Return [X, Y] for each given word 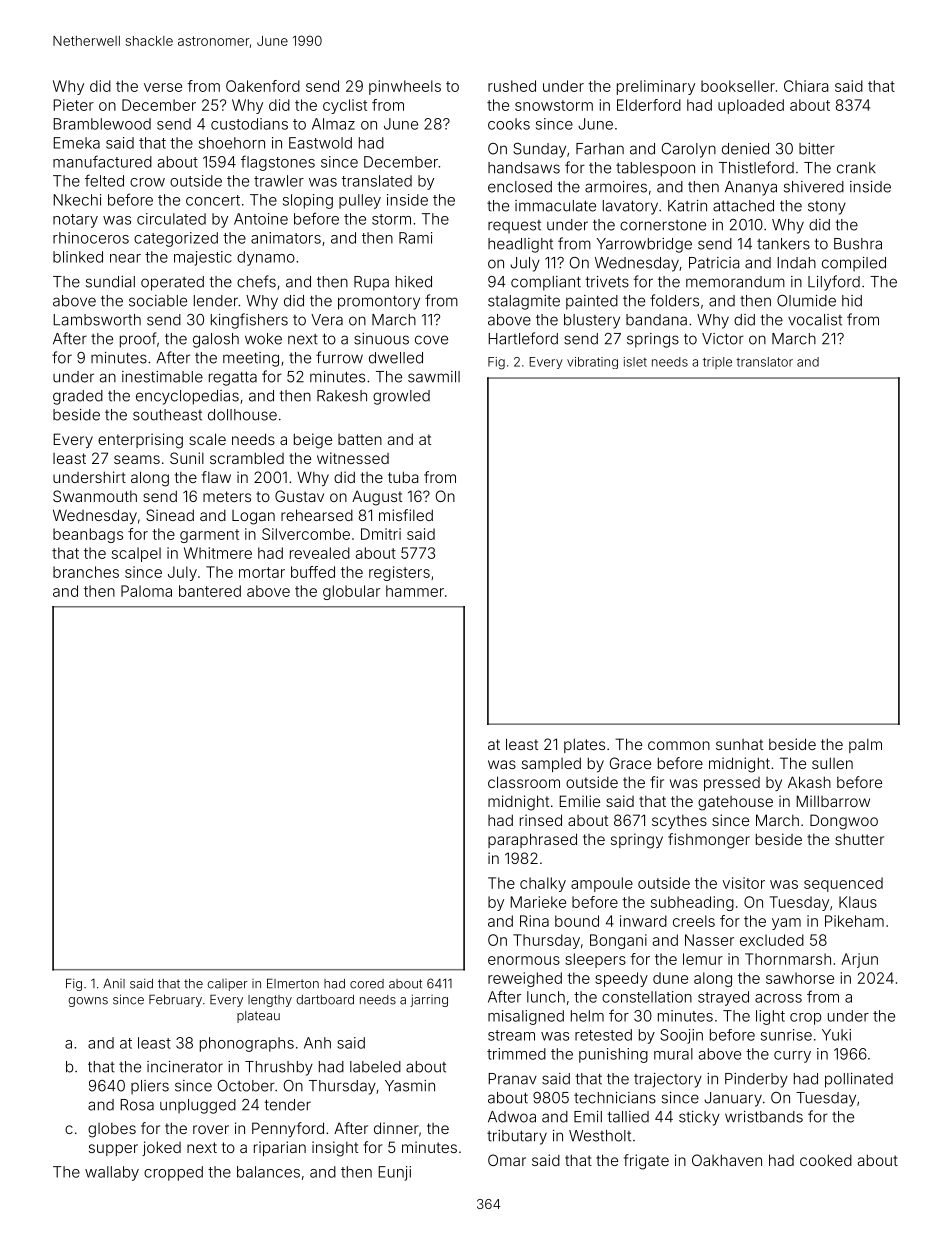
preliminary [656, 87]
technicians [615, 1098]
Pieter [73, 105]
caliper [227, 985]
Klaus [858, 902]
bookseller [738, 86]
